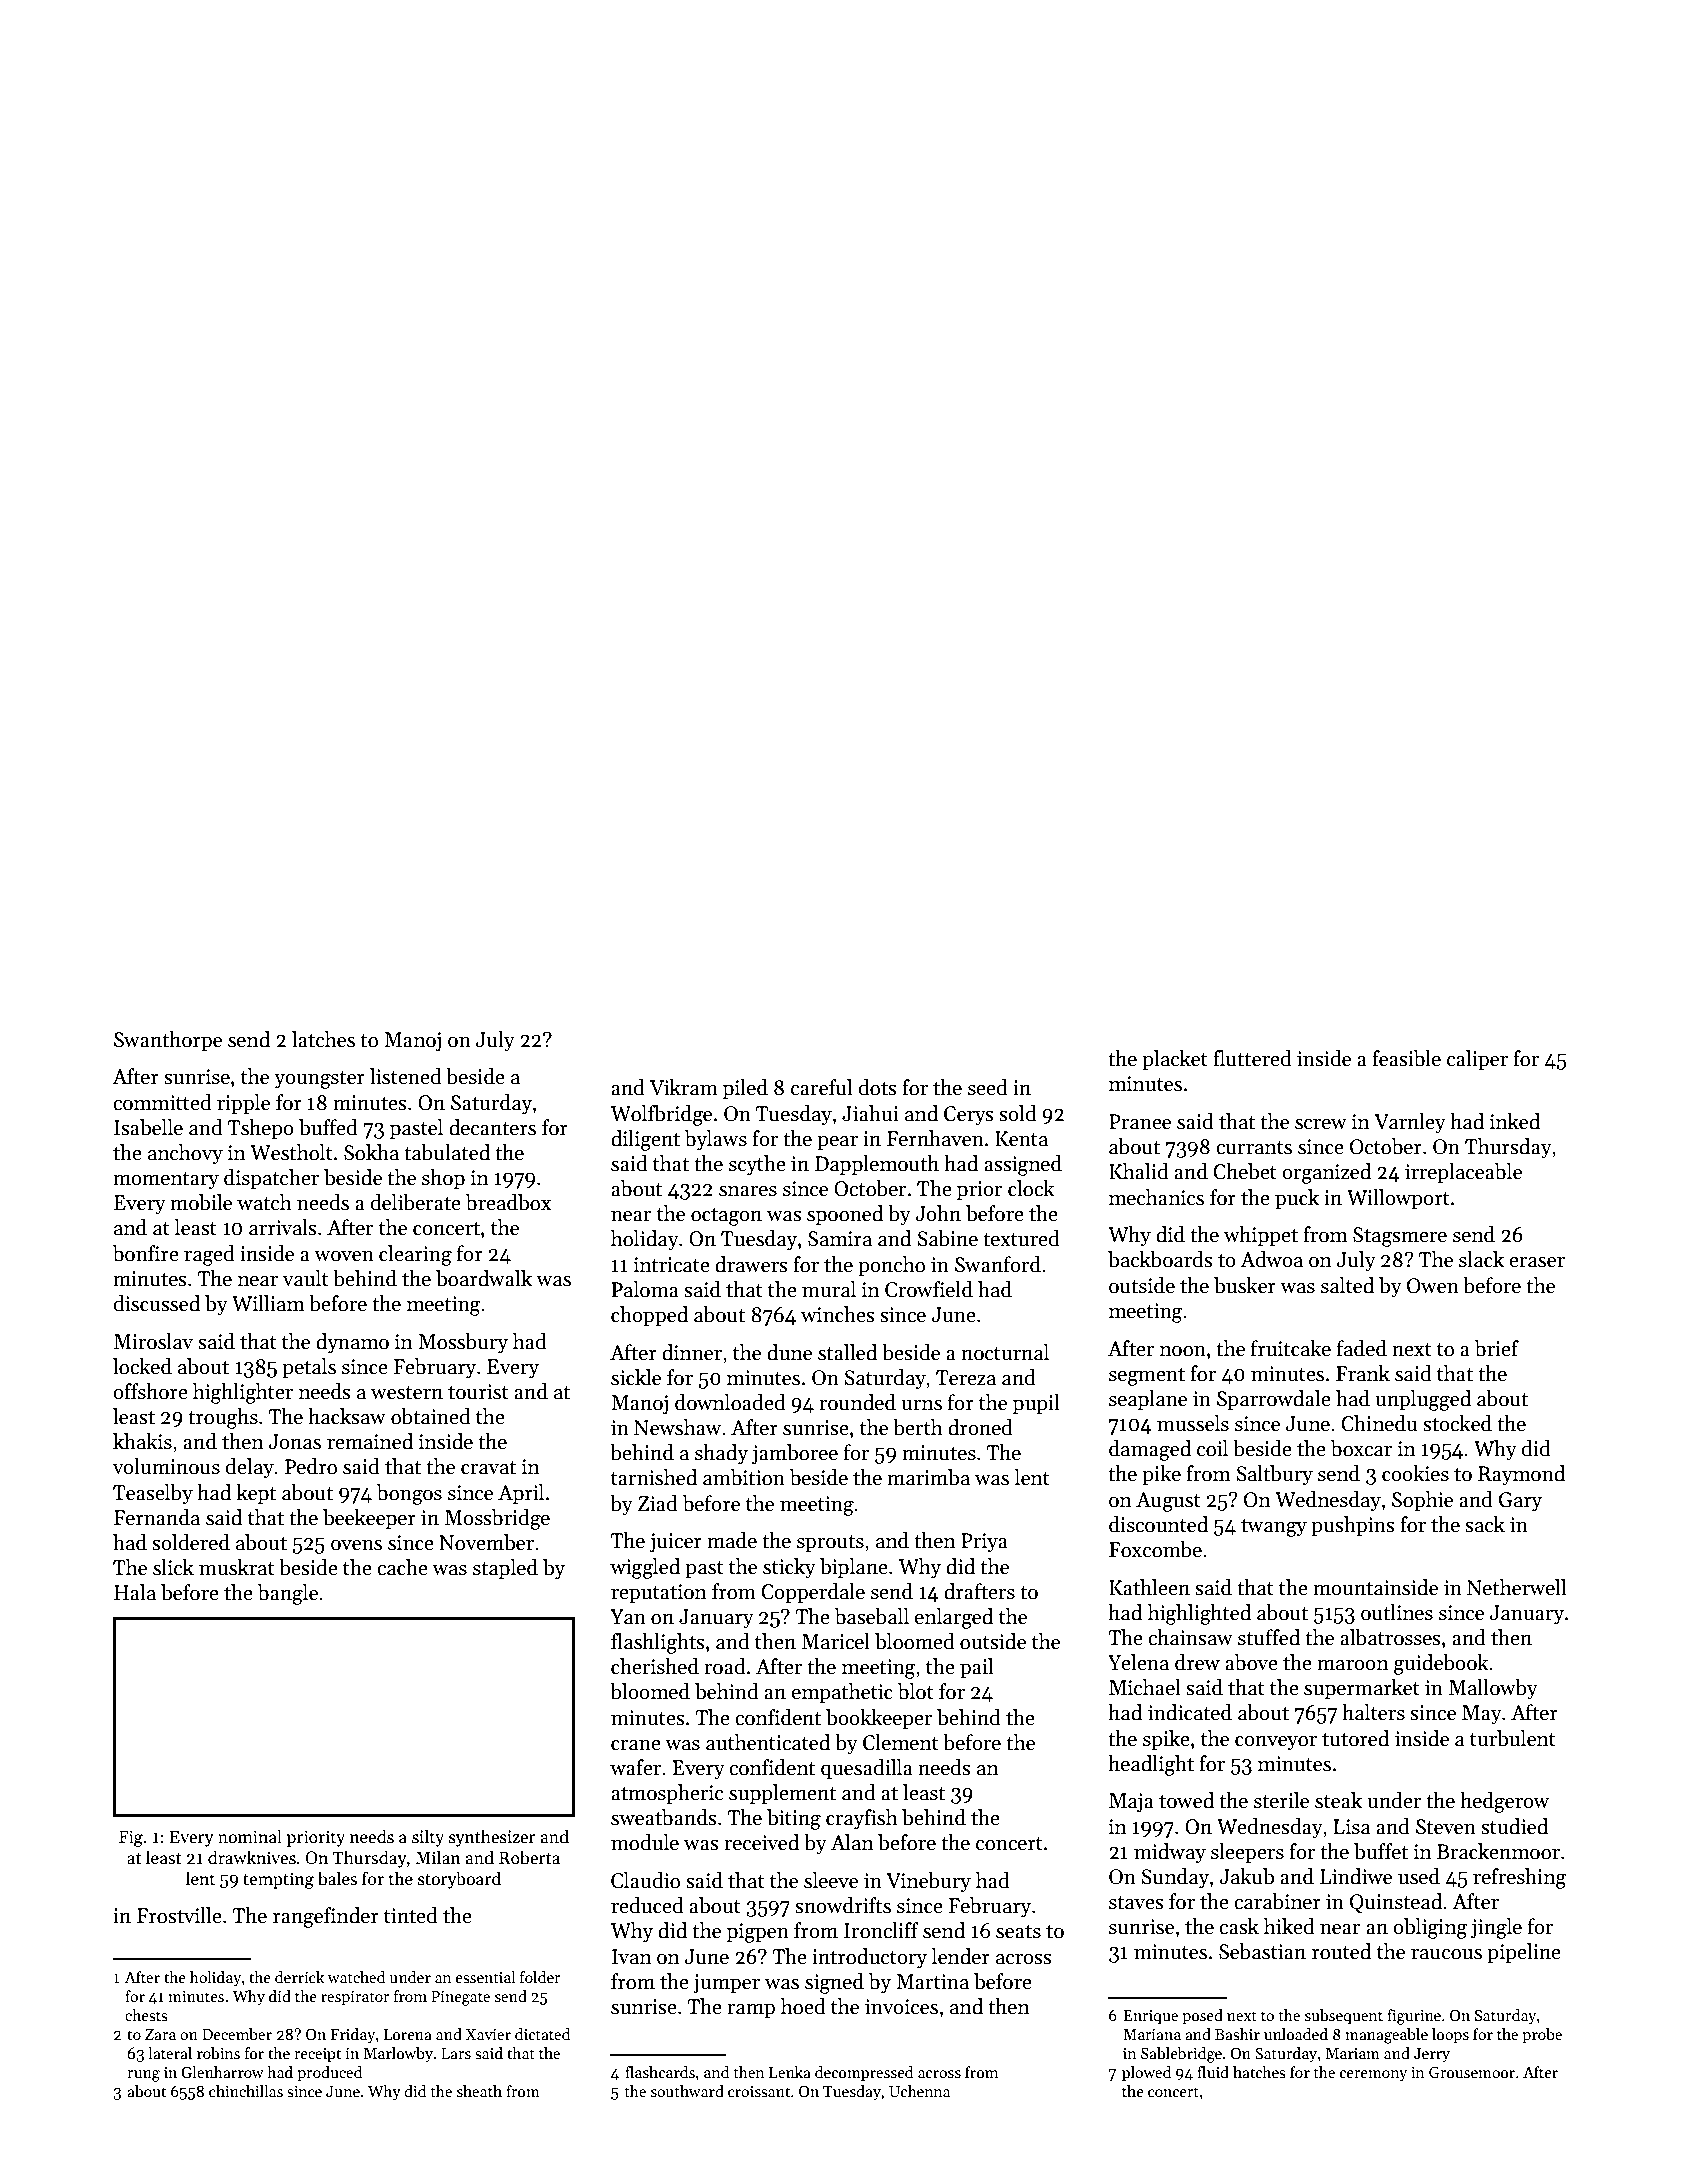 The image size is (1683, 2178). I want to click on Teaselby, so click(153, 1494).
